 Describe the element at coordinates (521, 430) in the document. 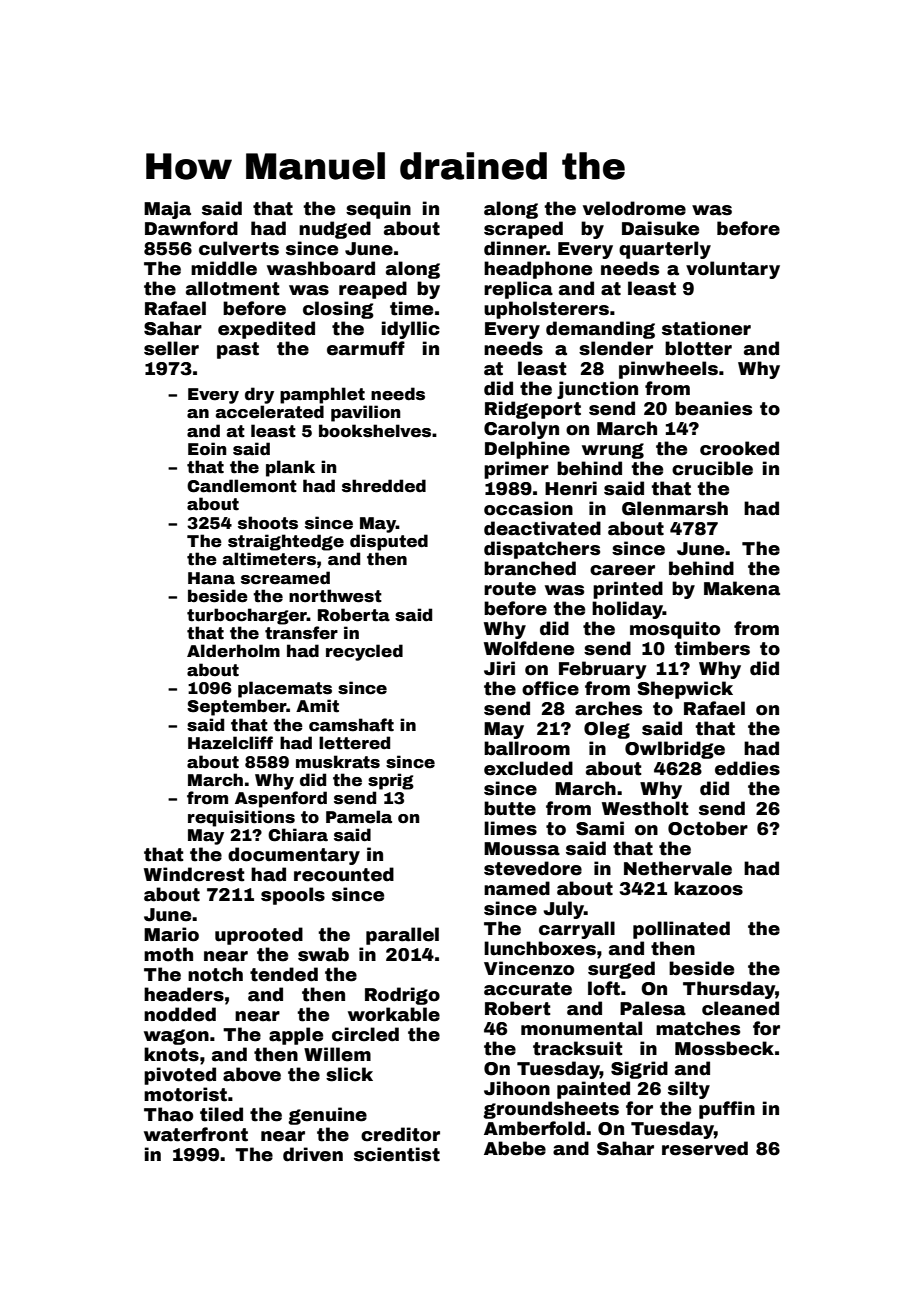

I see `Carolyn` at that location.
